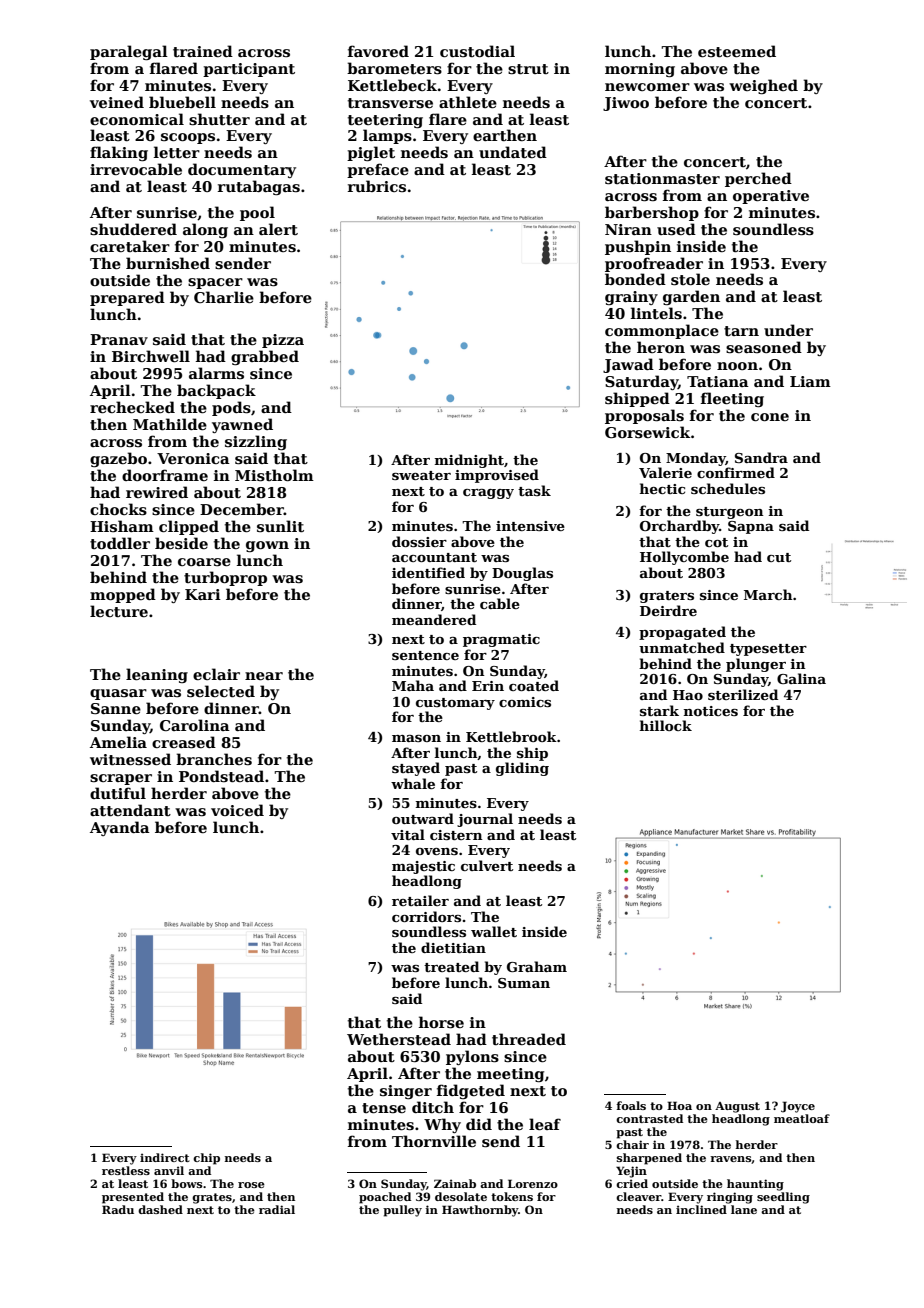 This image has height=1308, width=924. I want to click on esteemed, so click(737, 51).
